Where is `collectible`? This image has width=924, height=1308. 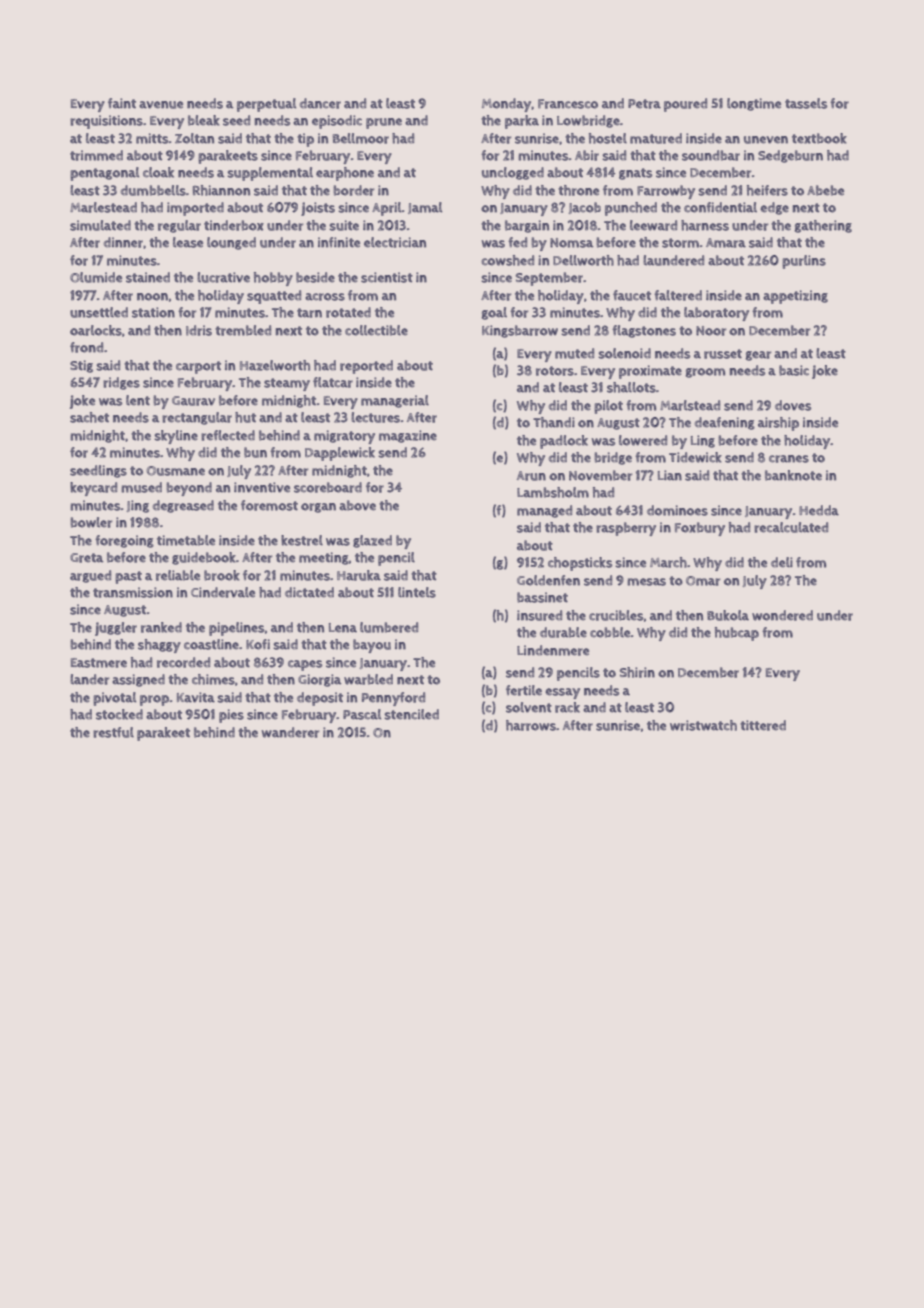
collectible is located at coordinates (376, 330).
